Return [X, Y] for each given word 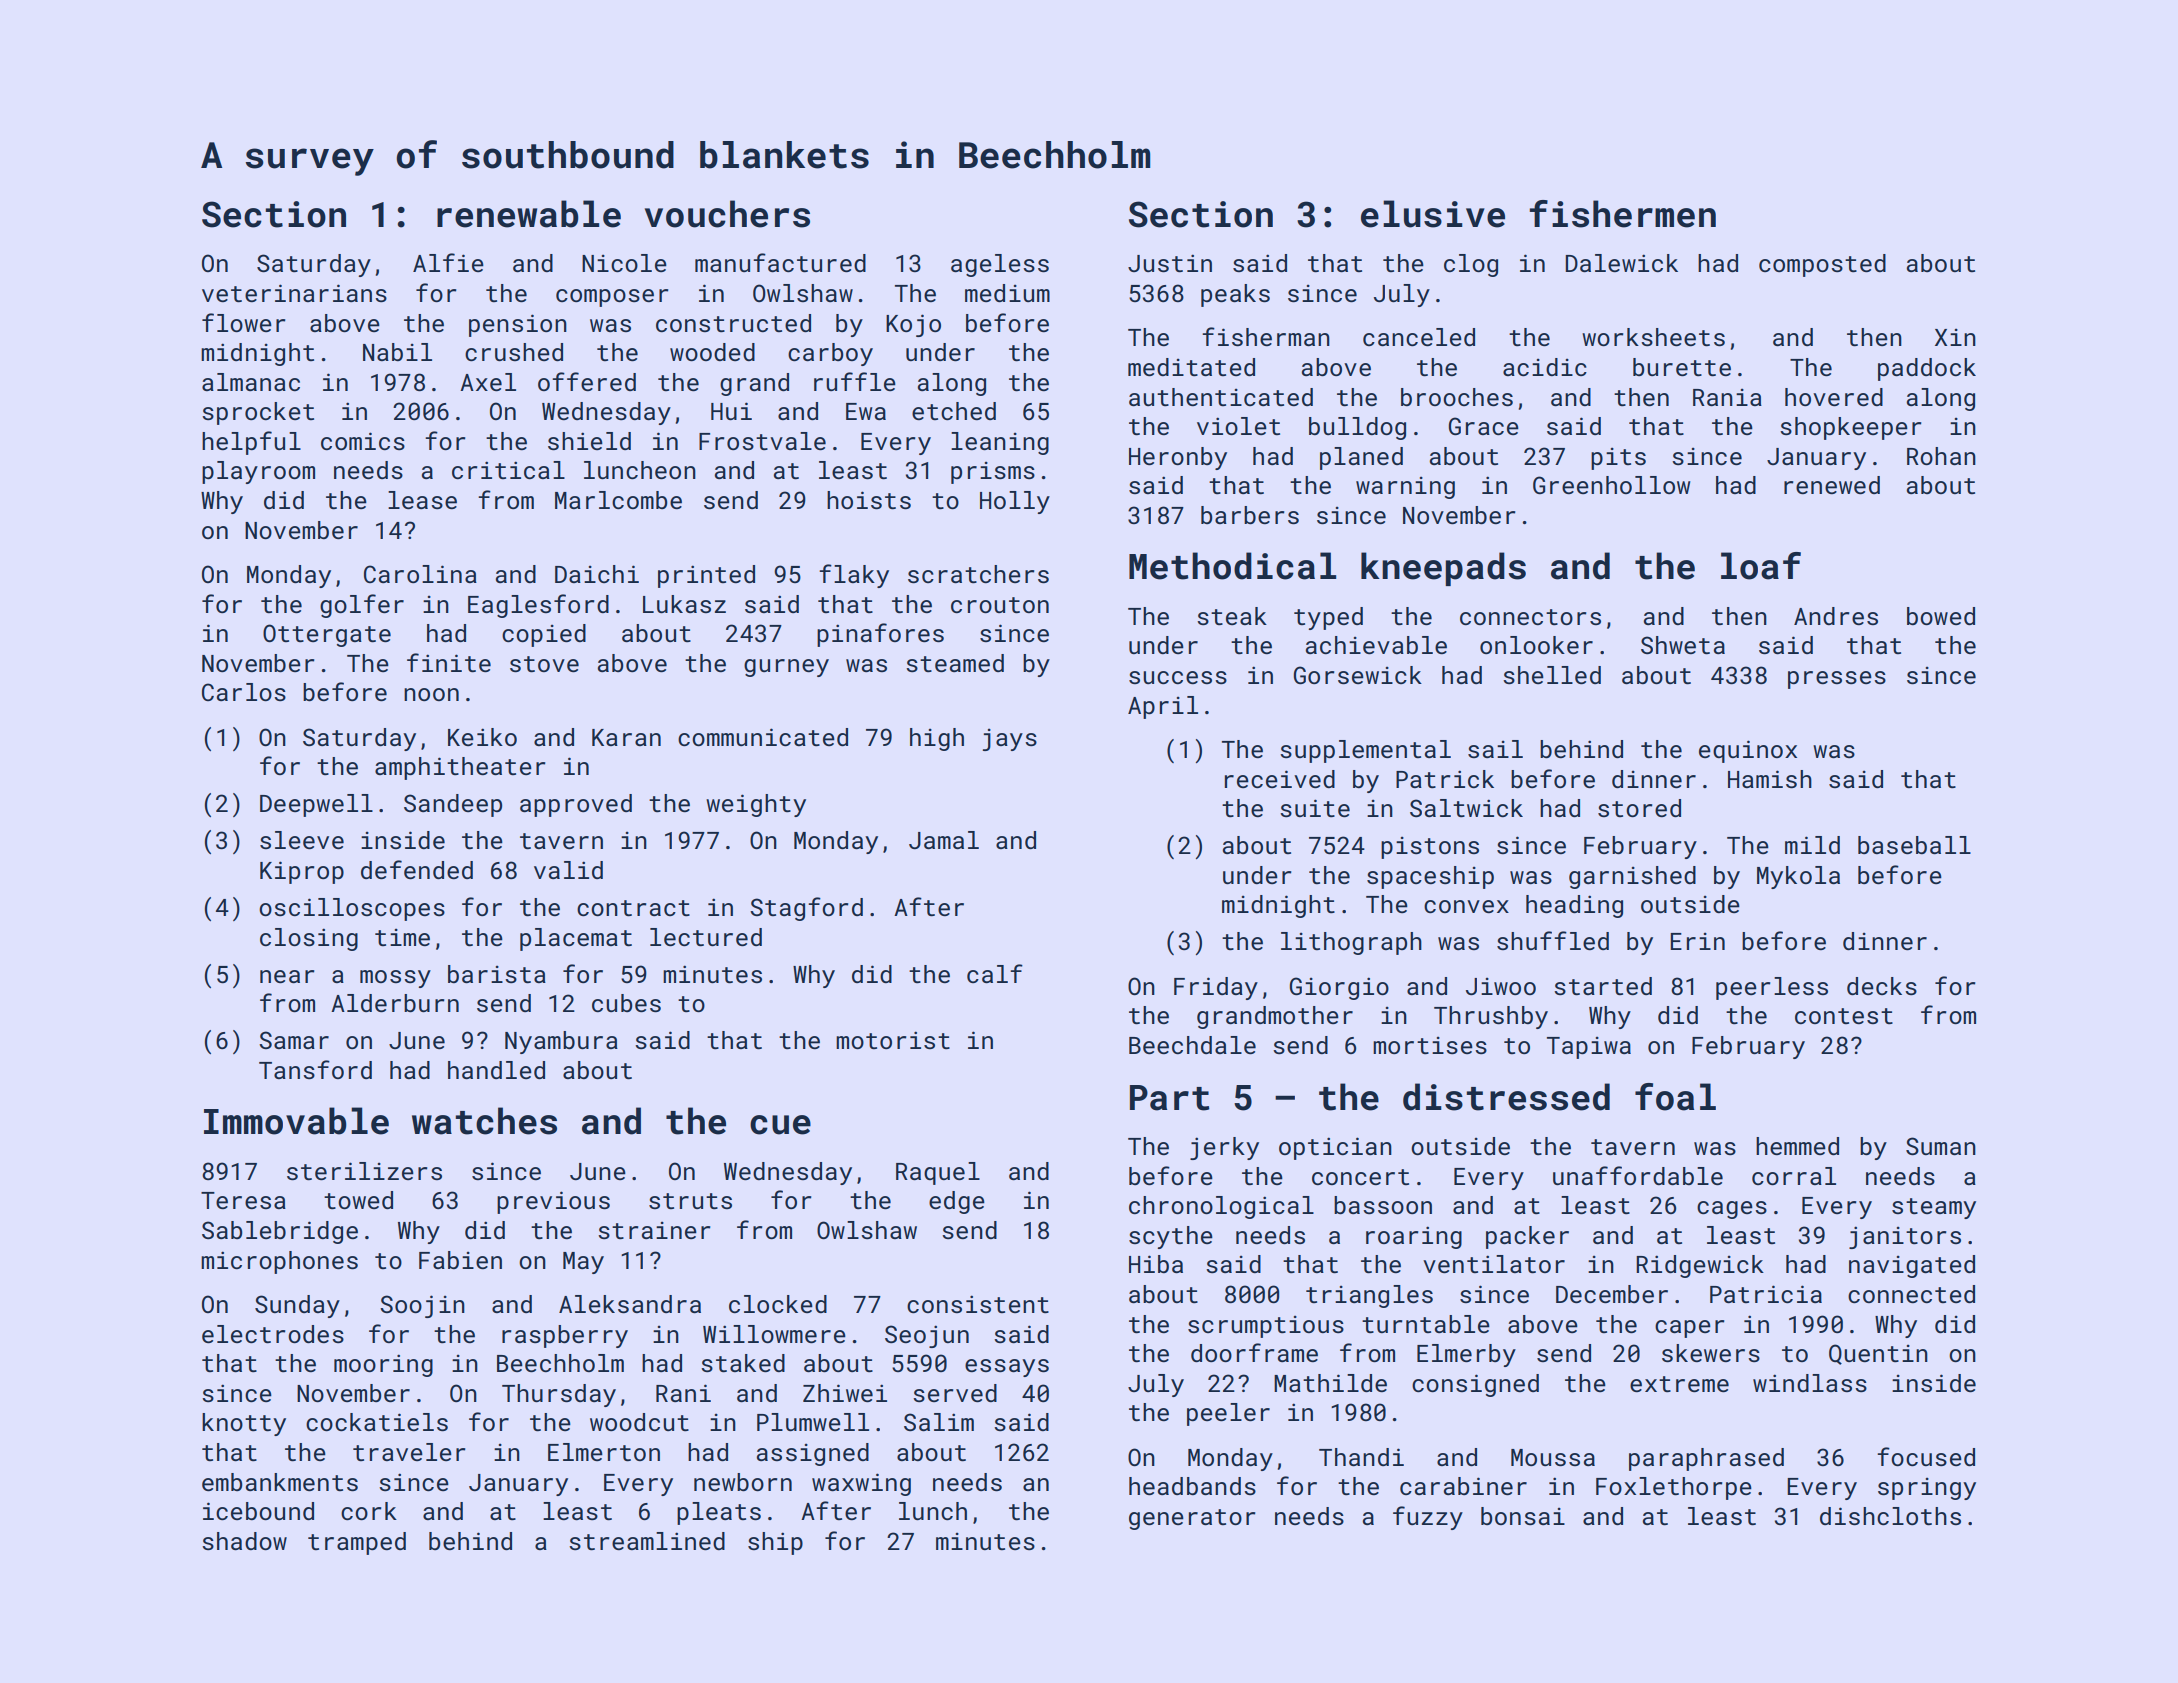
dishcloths [1890, 1516]
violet [1238, 426]
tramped [357, 1543]
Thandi [1361, 1457]
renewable [529, 214]
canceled [1419, 337]
